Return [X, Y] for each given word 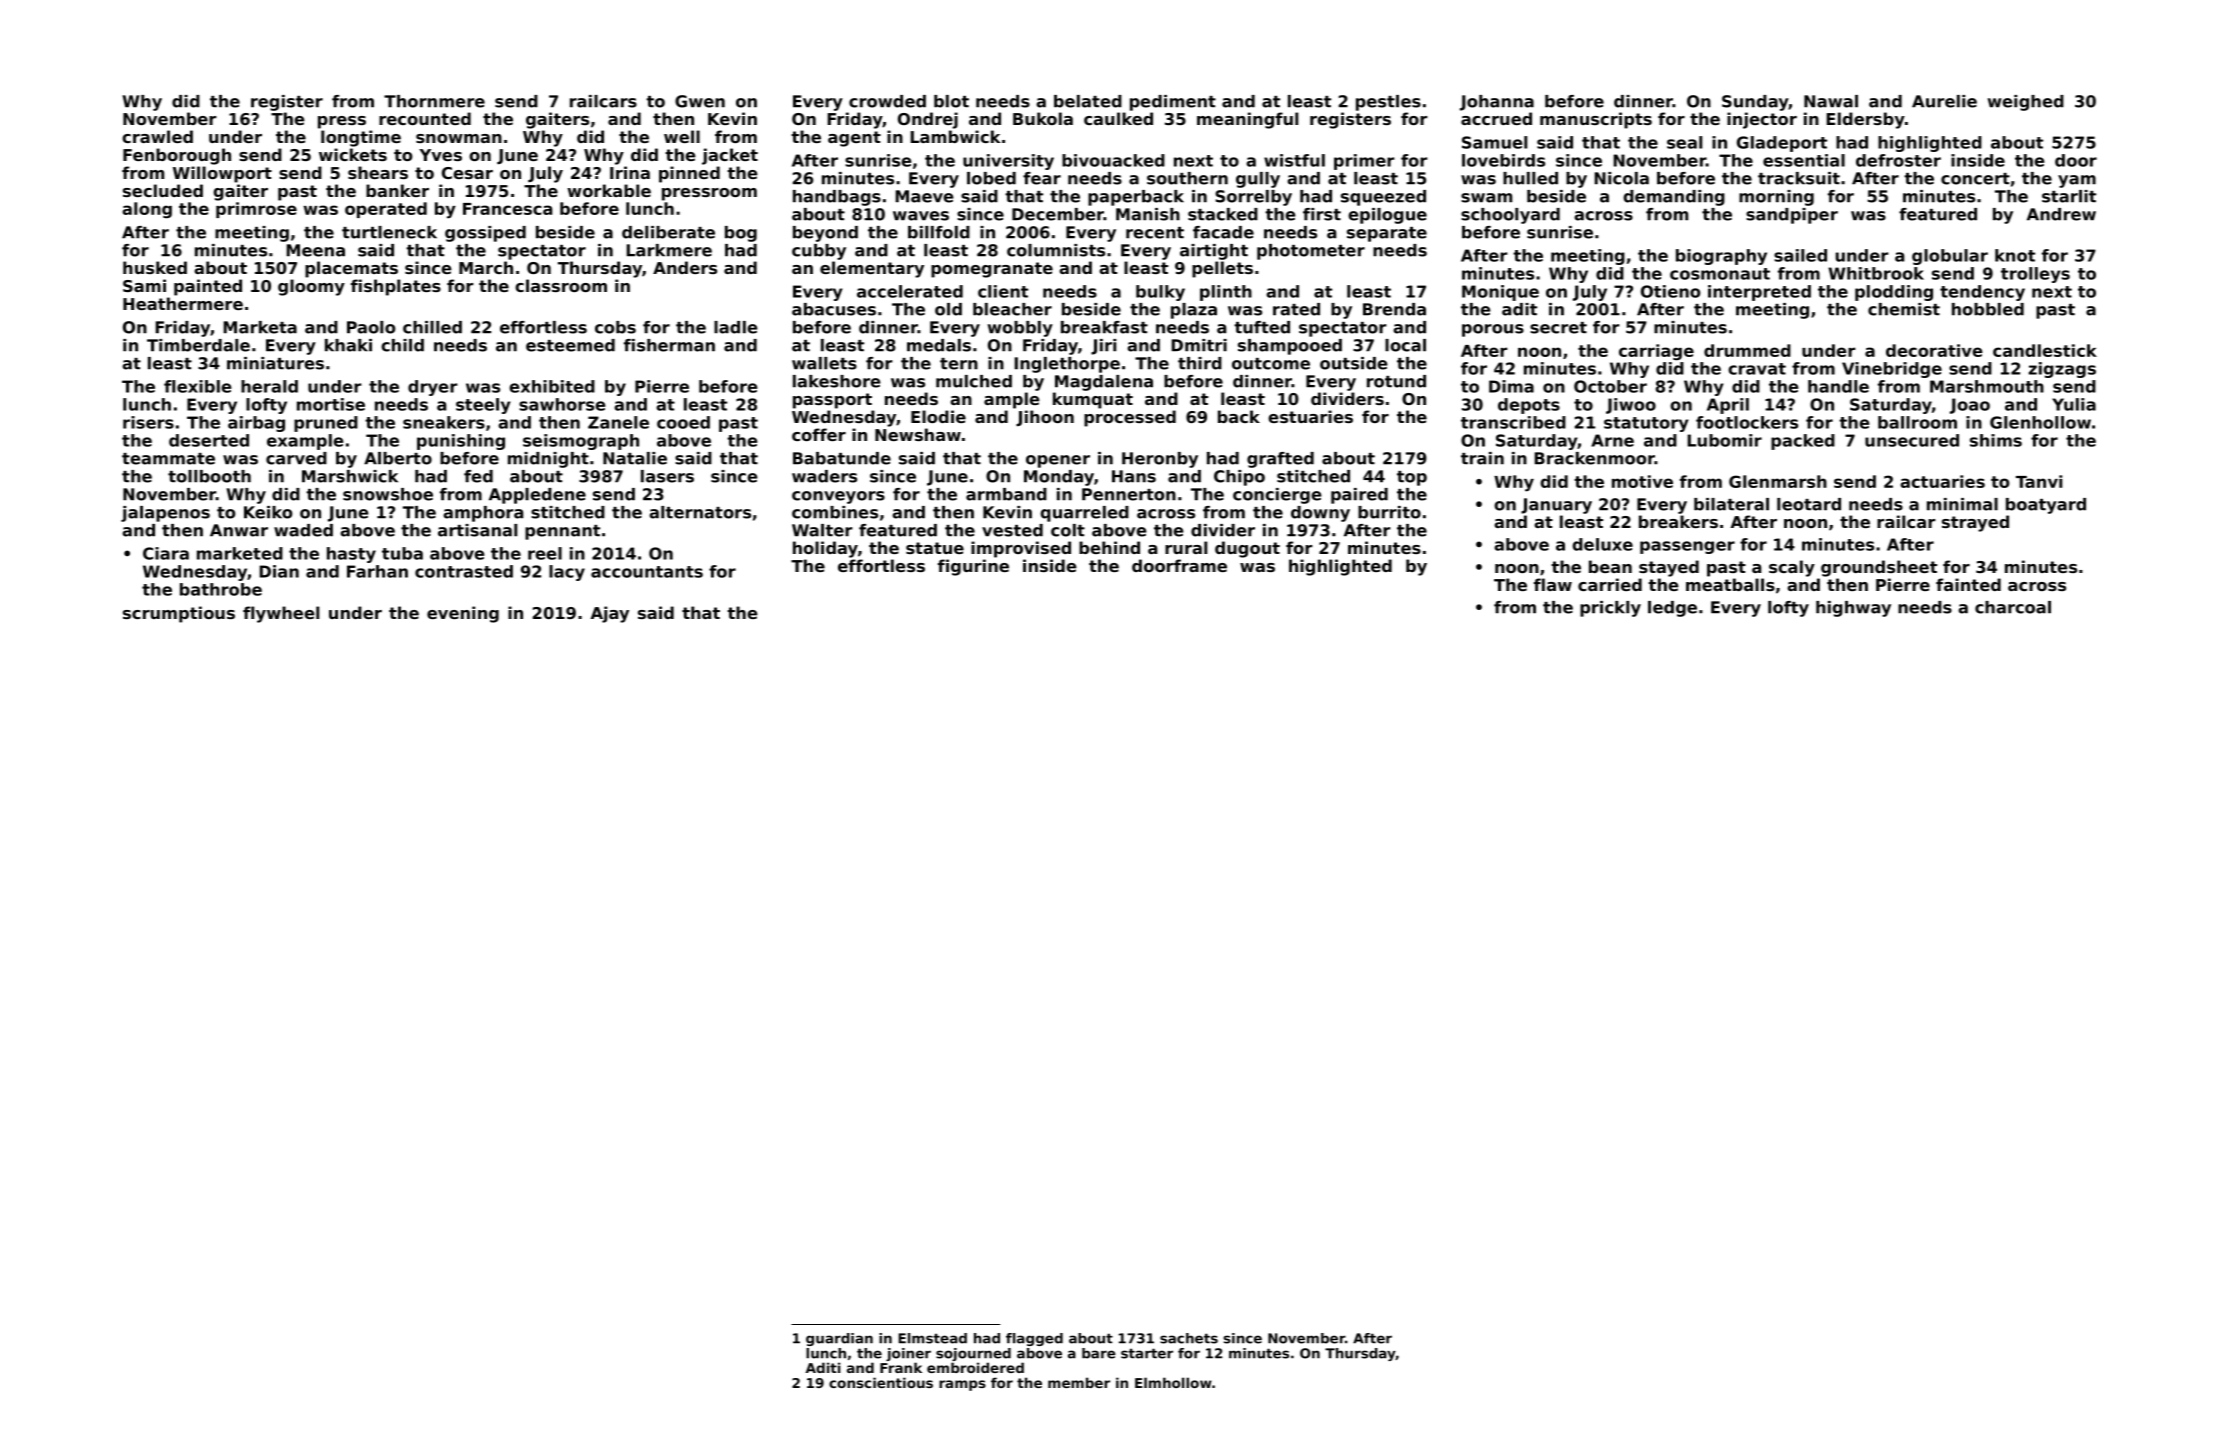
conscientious [881, 1382]
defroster [1898, 160]
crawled [157, 136]
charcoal [2013, 607]
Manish [1148, 214]
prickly [1610, 609]
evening [463, 614]
